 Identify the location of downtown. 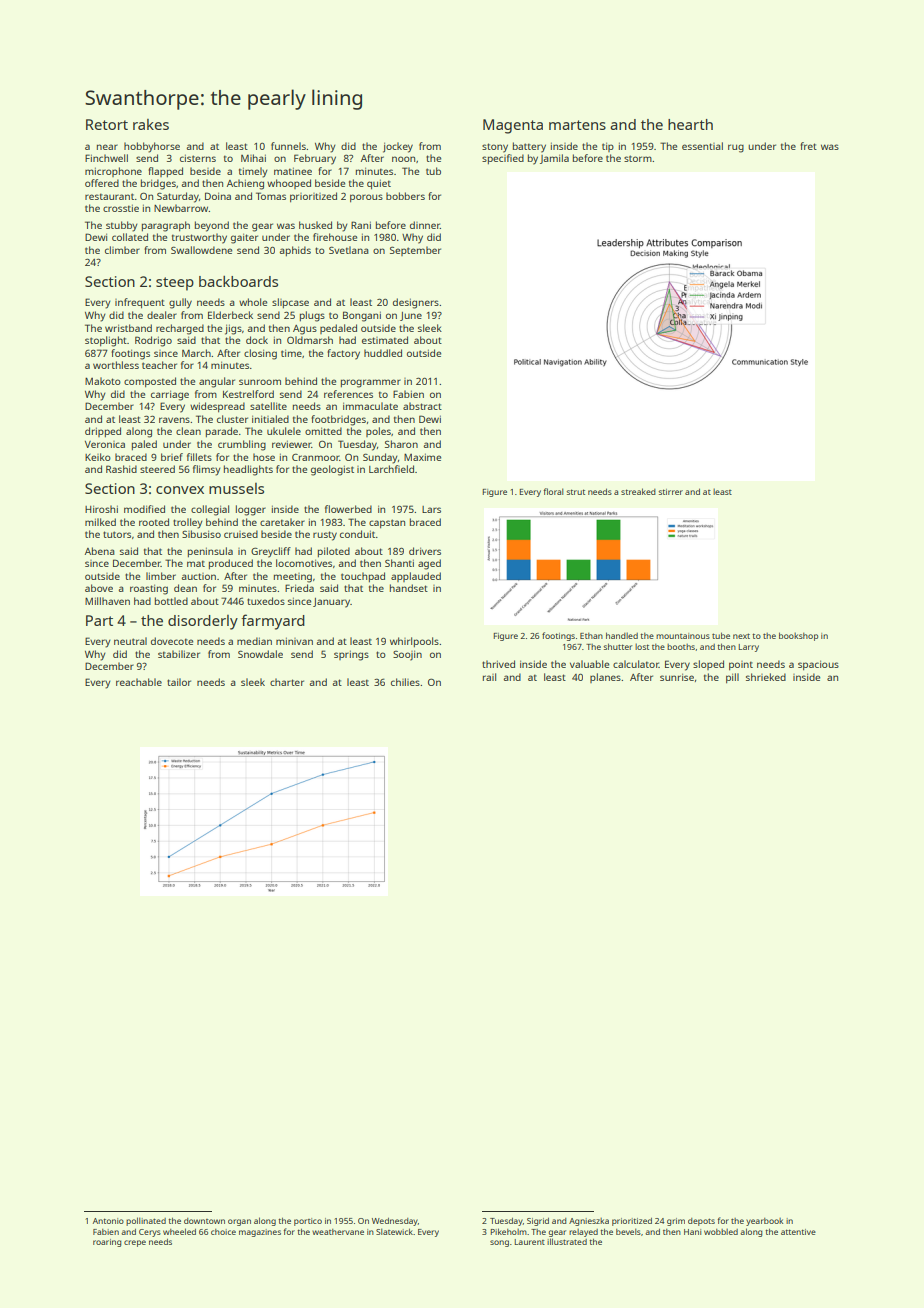
(204, 1221).
